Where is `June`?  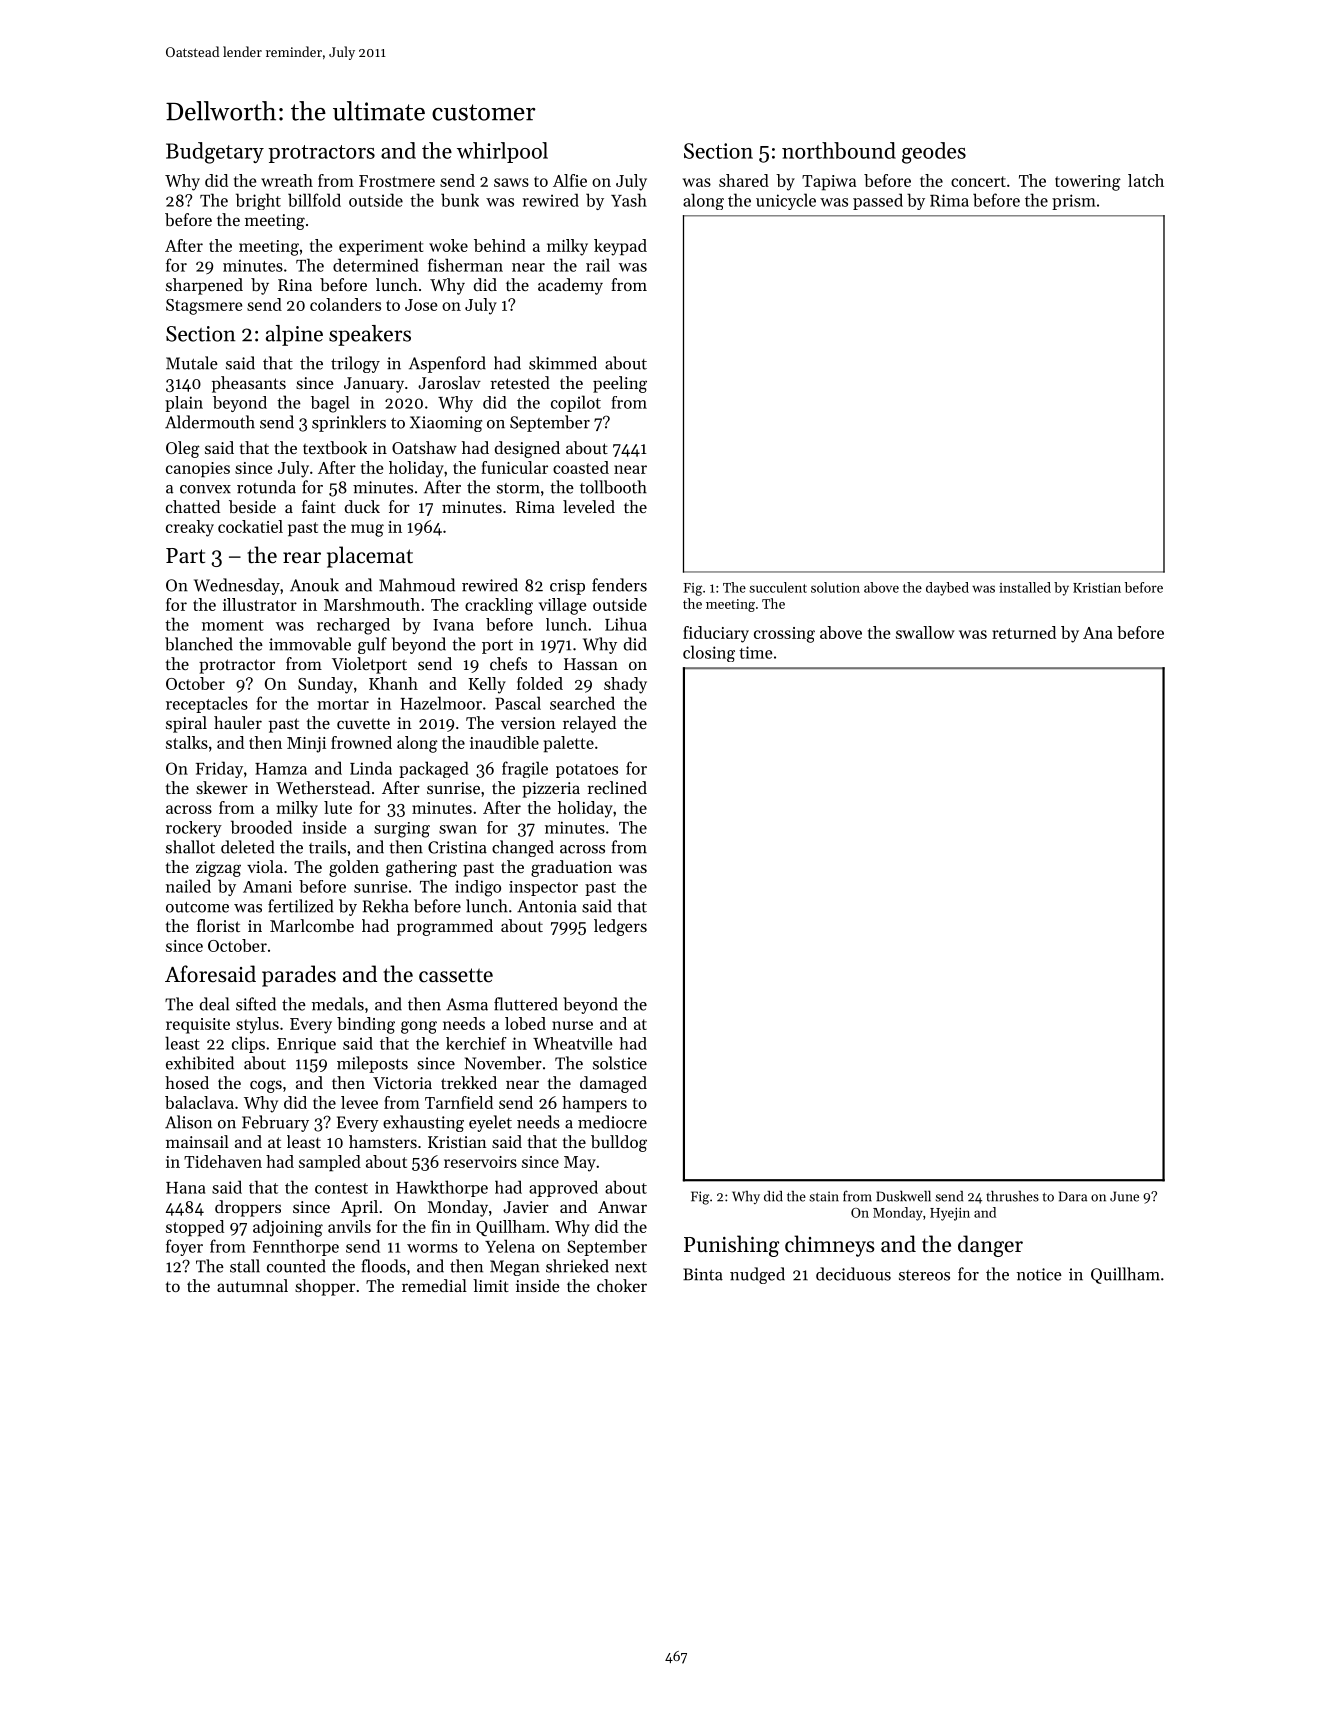
June is located at coordinates (1124, 1196).
